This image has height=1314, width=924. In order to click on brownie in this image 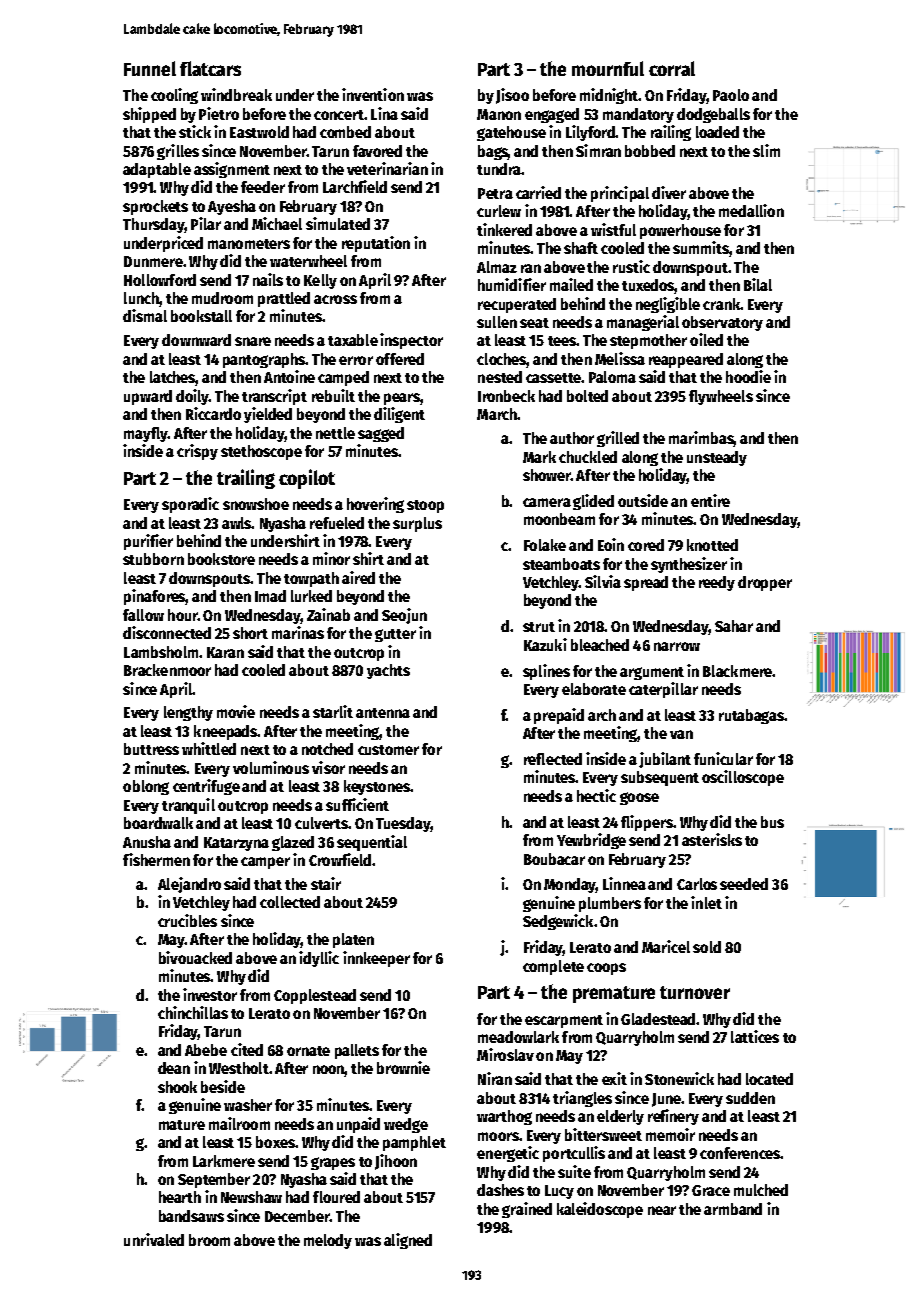, I will do `click(403, 1067)`.
